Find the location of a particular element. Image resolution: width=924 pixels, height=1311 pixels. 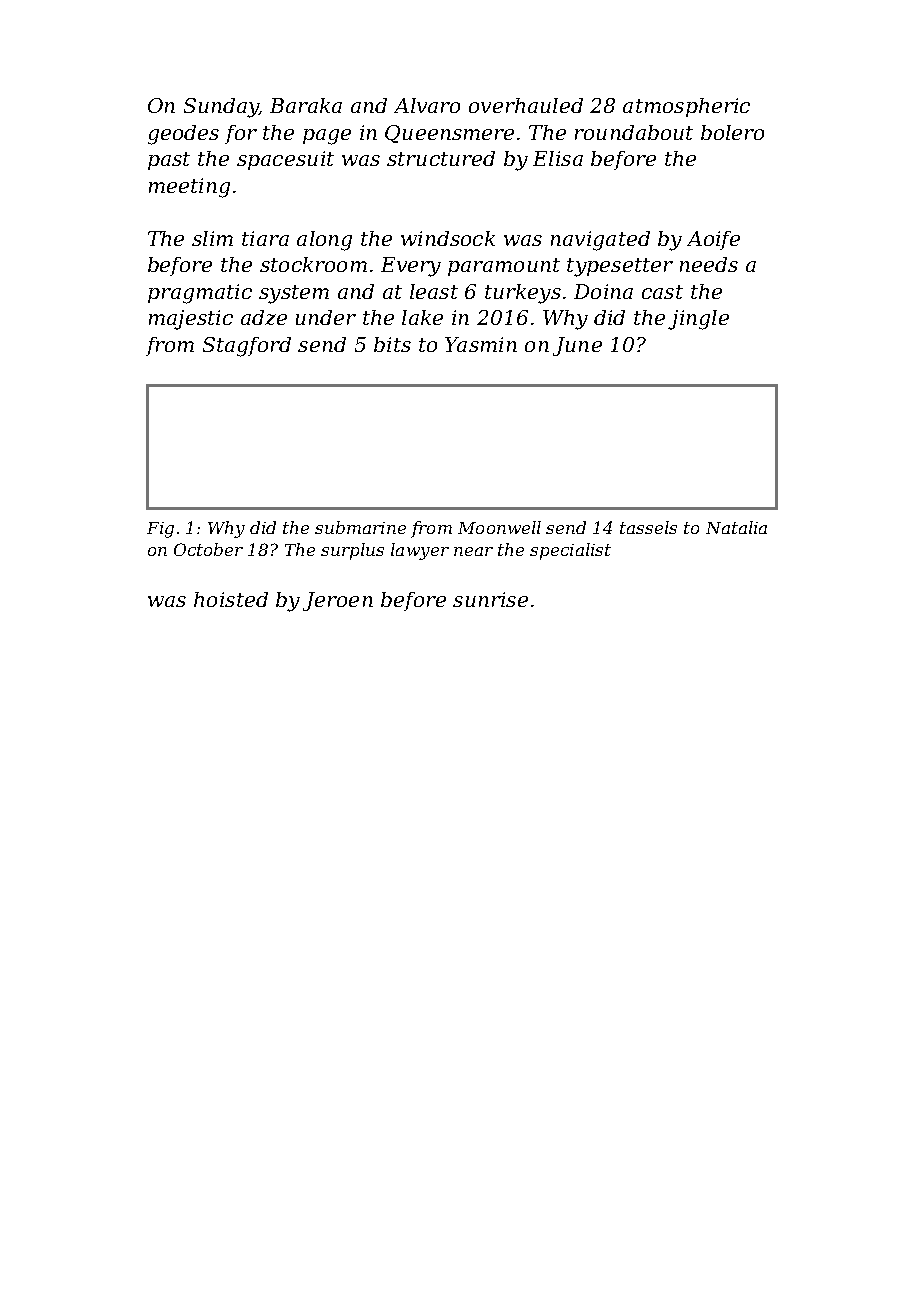

Elisa is located at coordinates (558, 158).
